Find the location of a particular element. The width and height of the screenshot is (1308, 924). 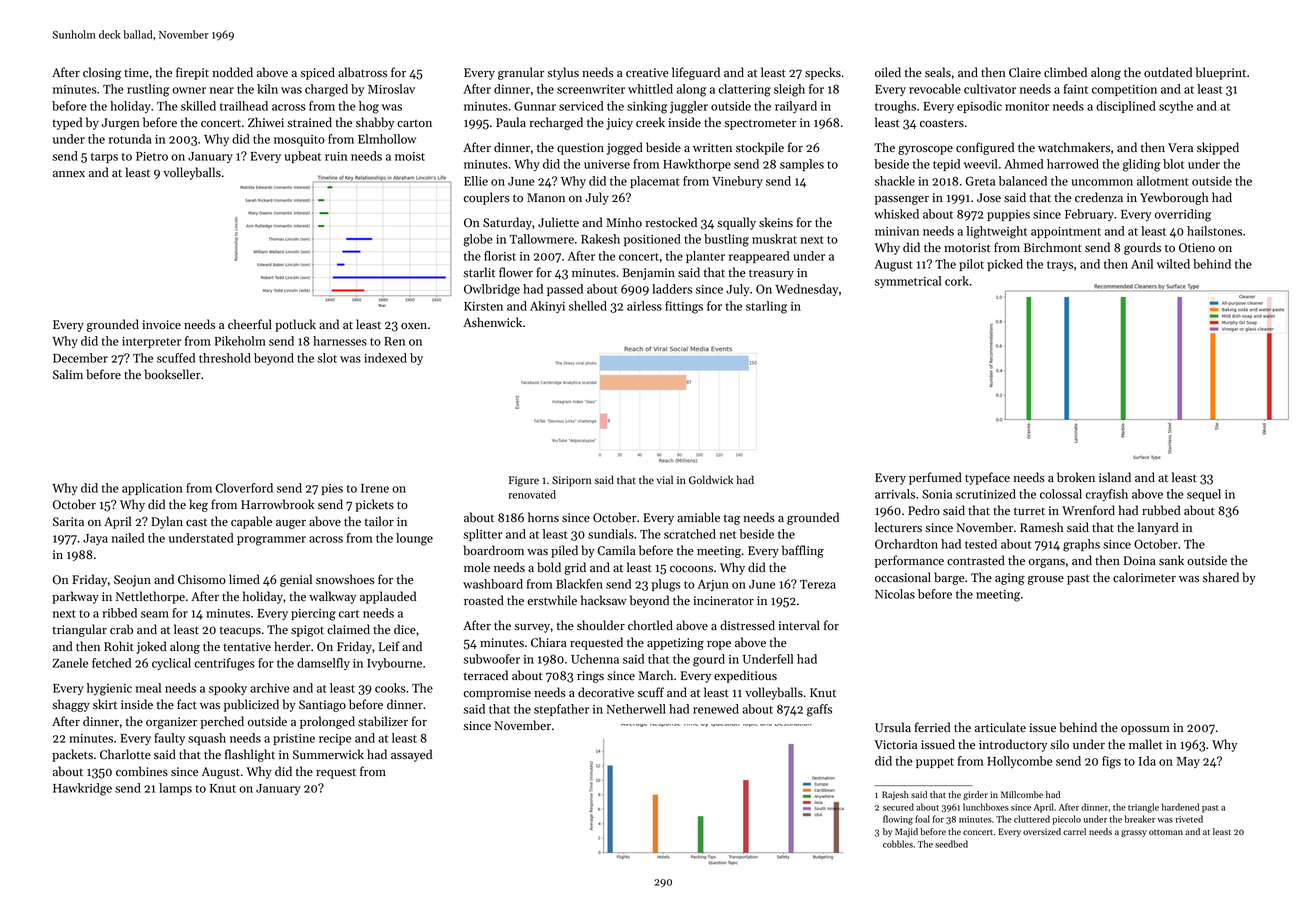

Rajesh is located at coordinates (895, 795).
